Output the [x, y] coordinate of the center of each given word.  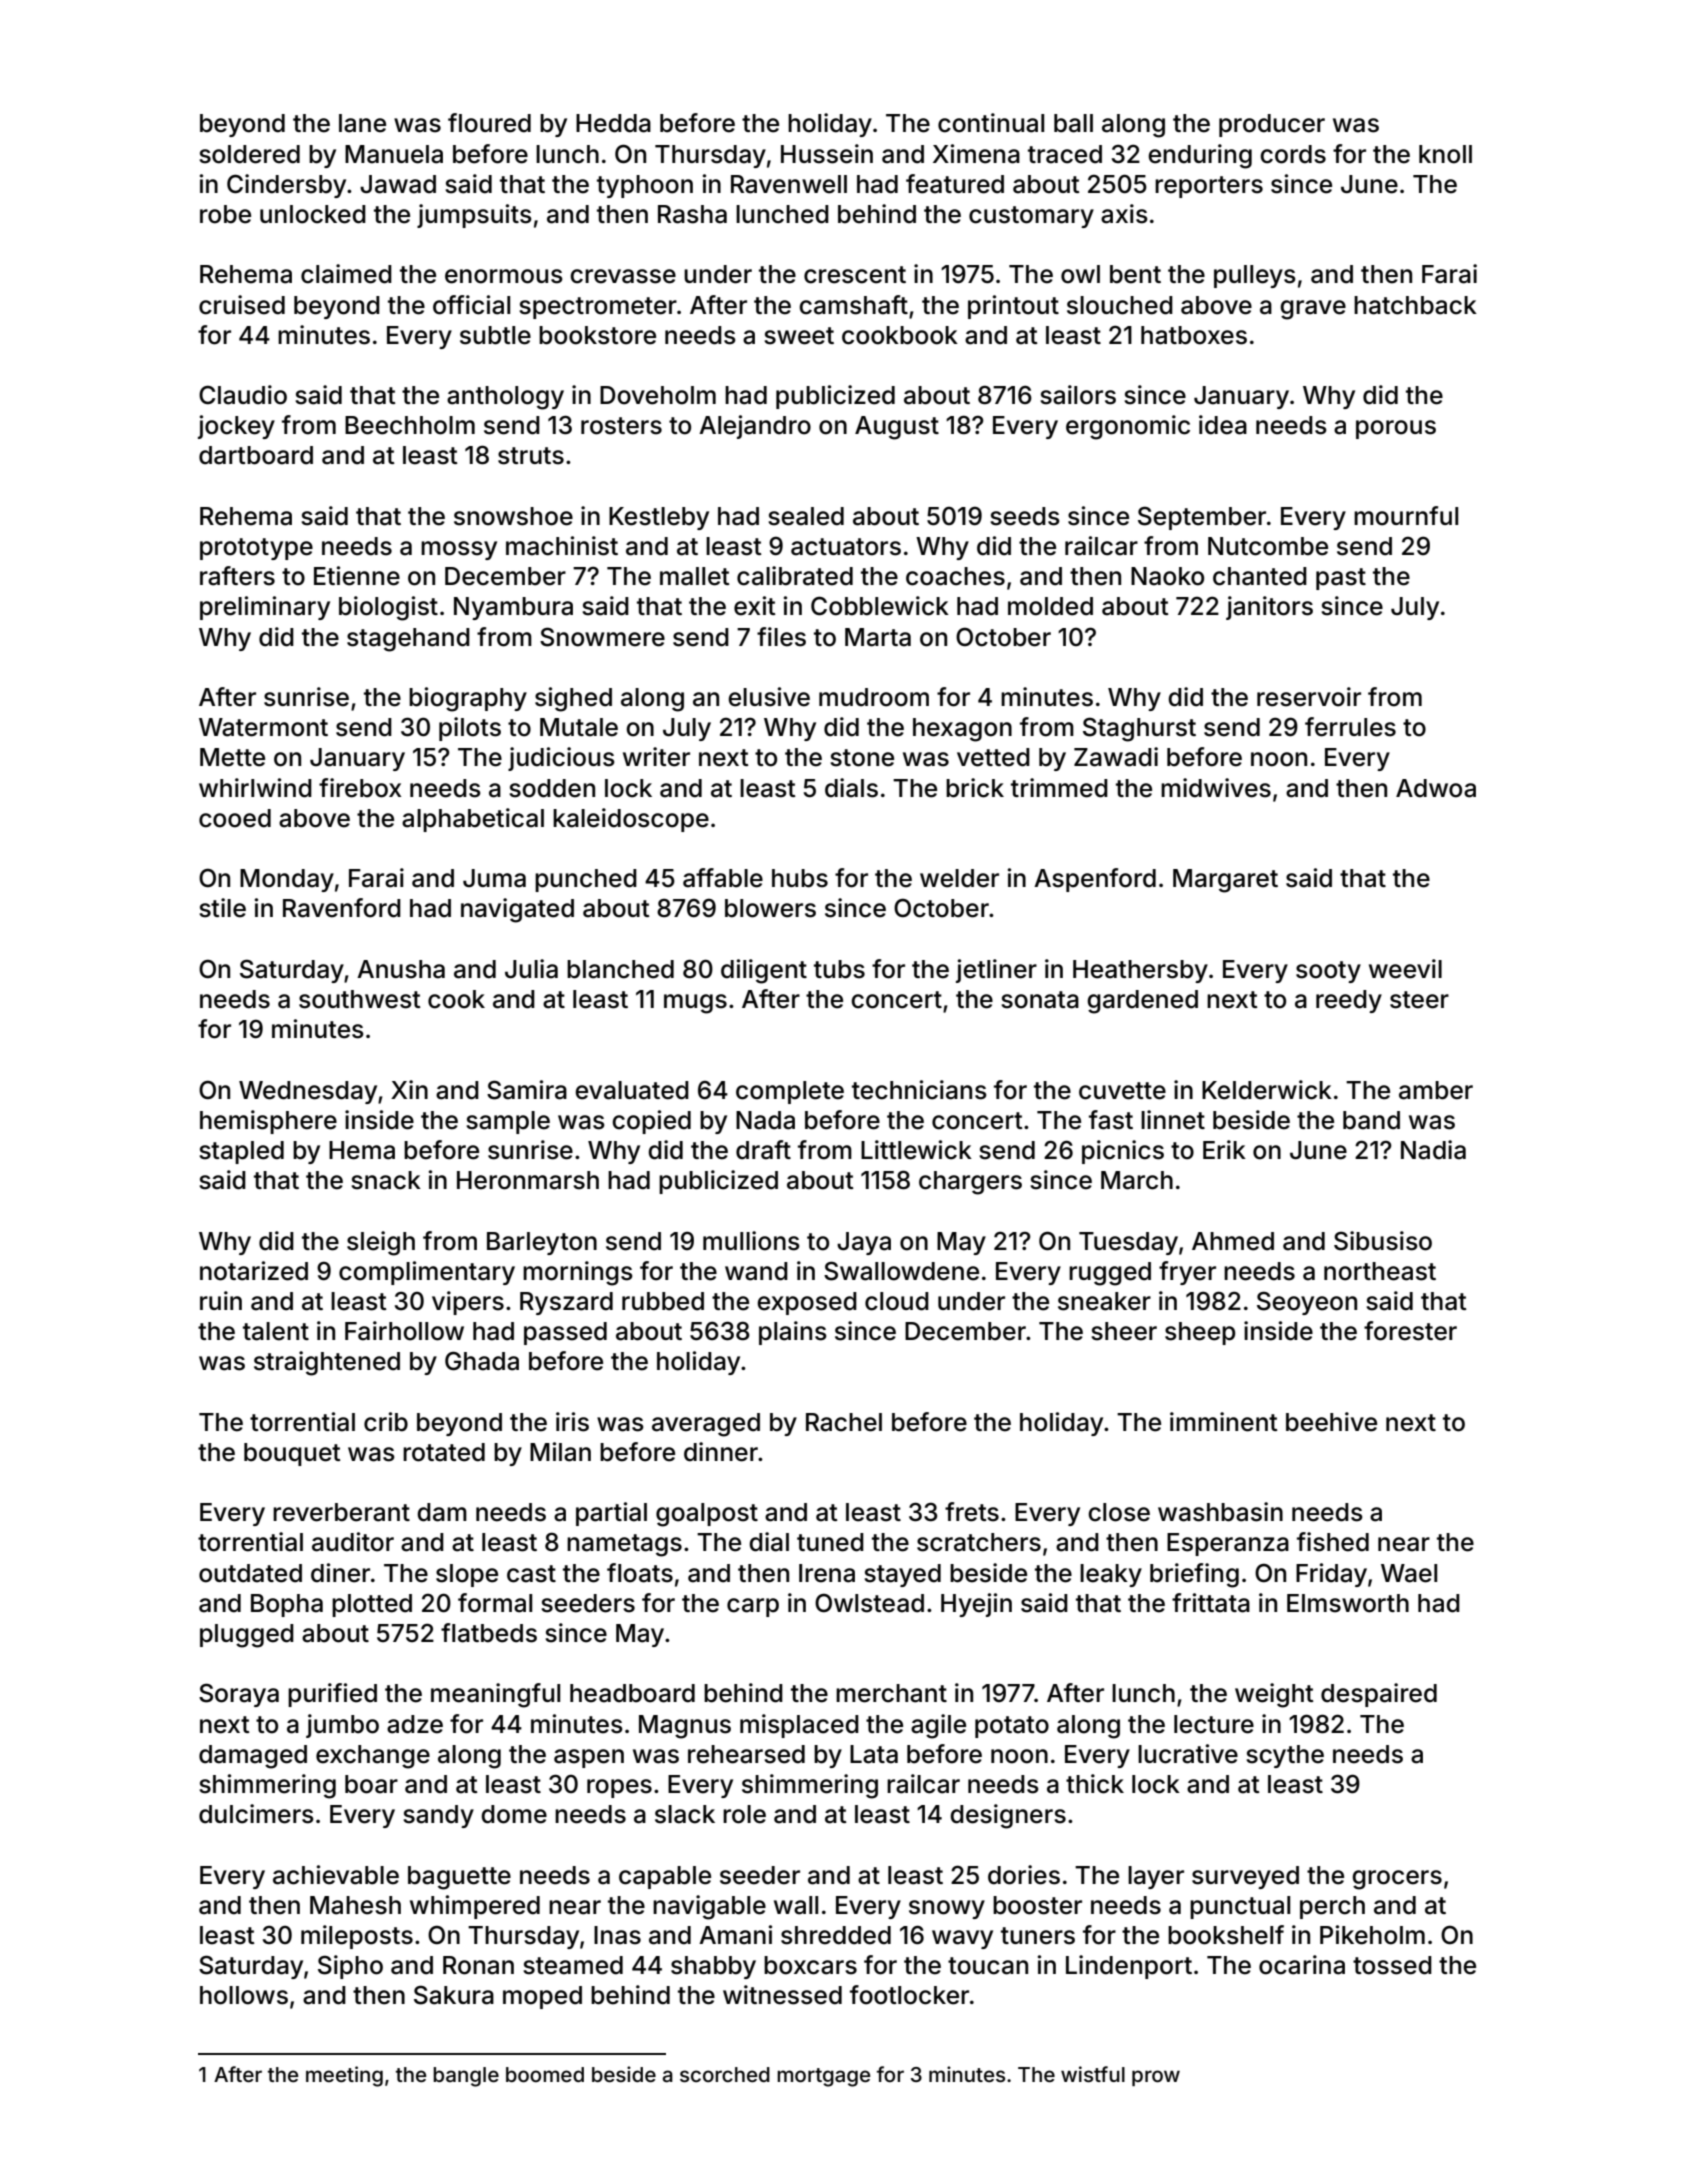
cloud [897, 1301]
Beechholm [410, 425]
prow [1156, 2078]
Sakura [454, 1995]
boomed [545, 2074]
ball [1073, 123]
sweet [799, 336]
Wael [1409, 1573]
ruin [221, 1300]
